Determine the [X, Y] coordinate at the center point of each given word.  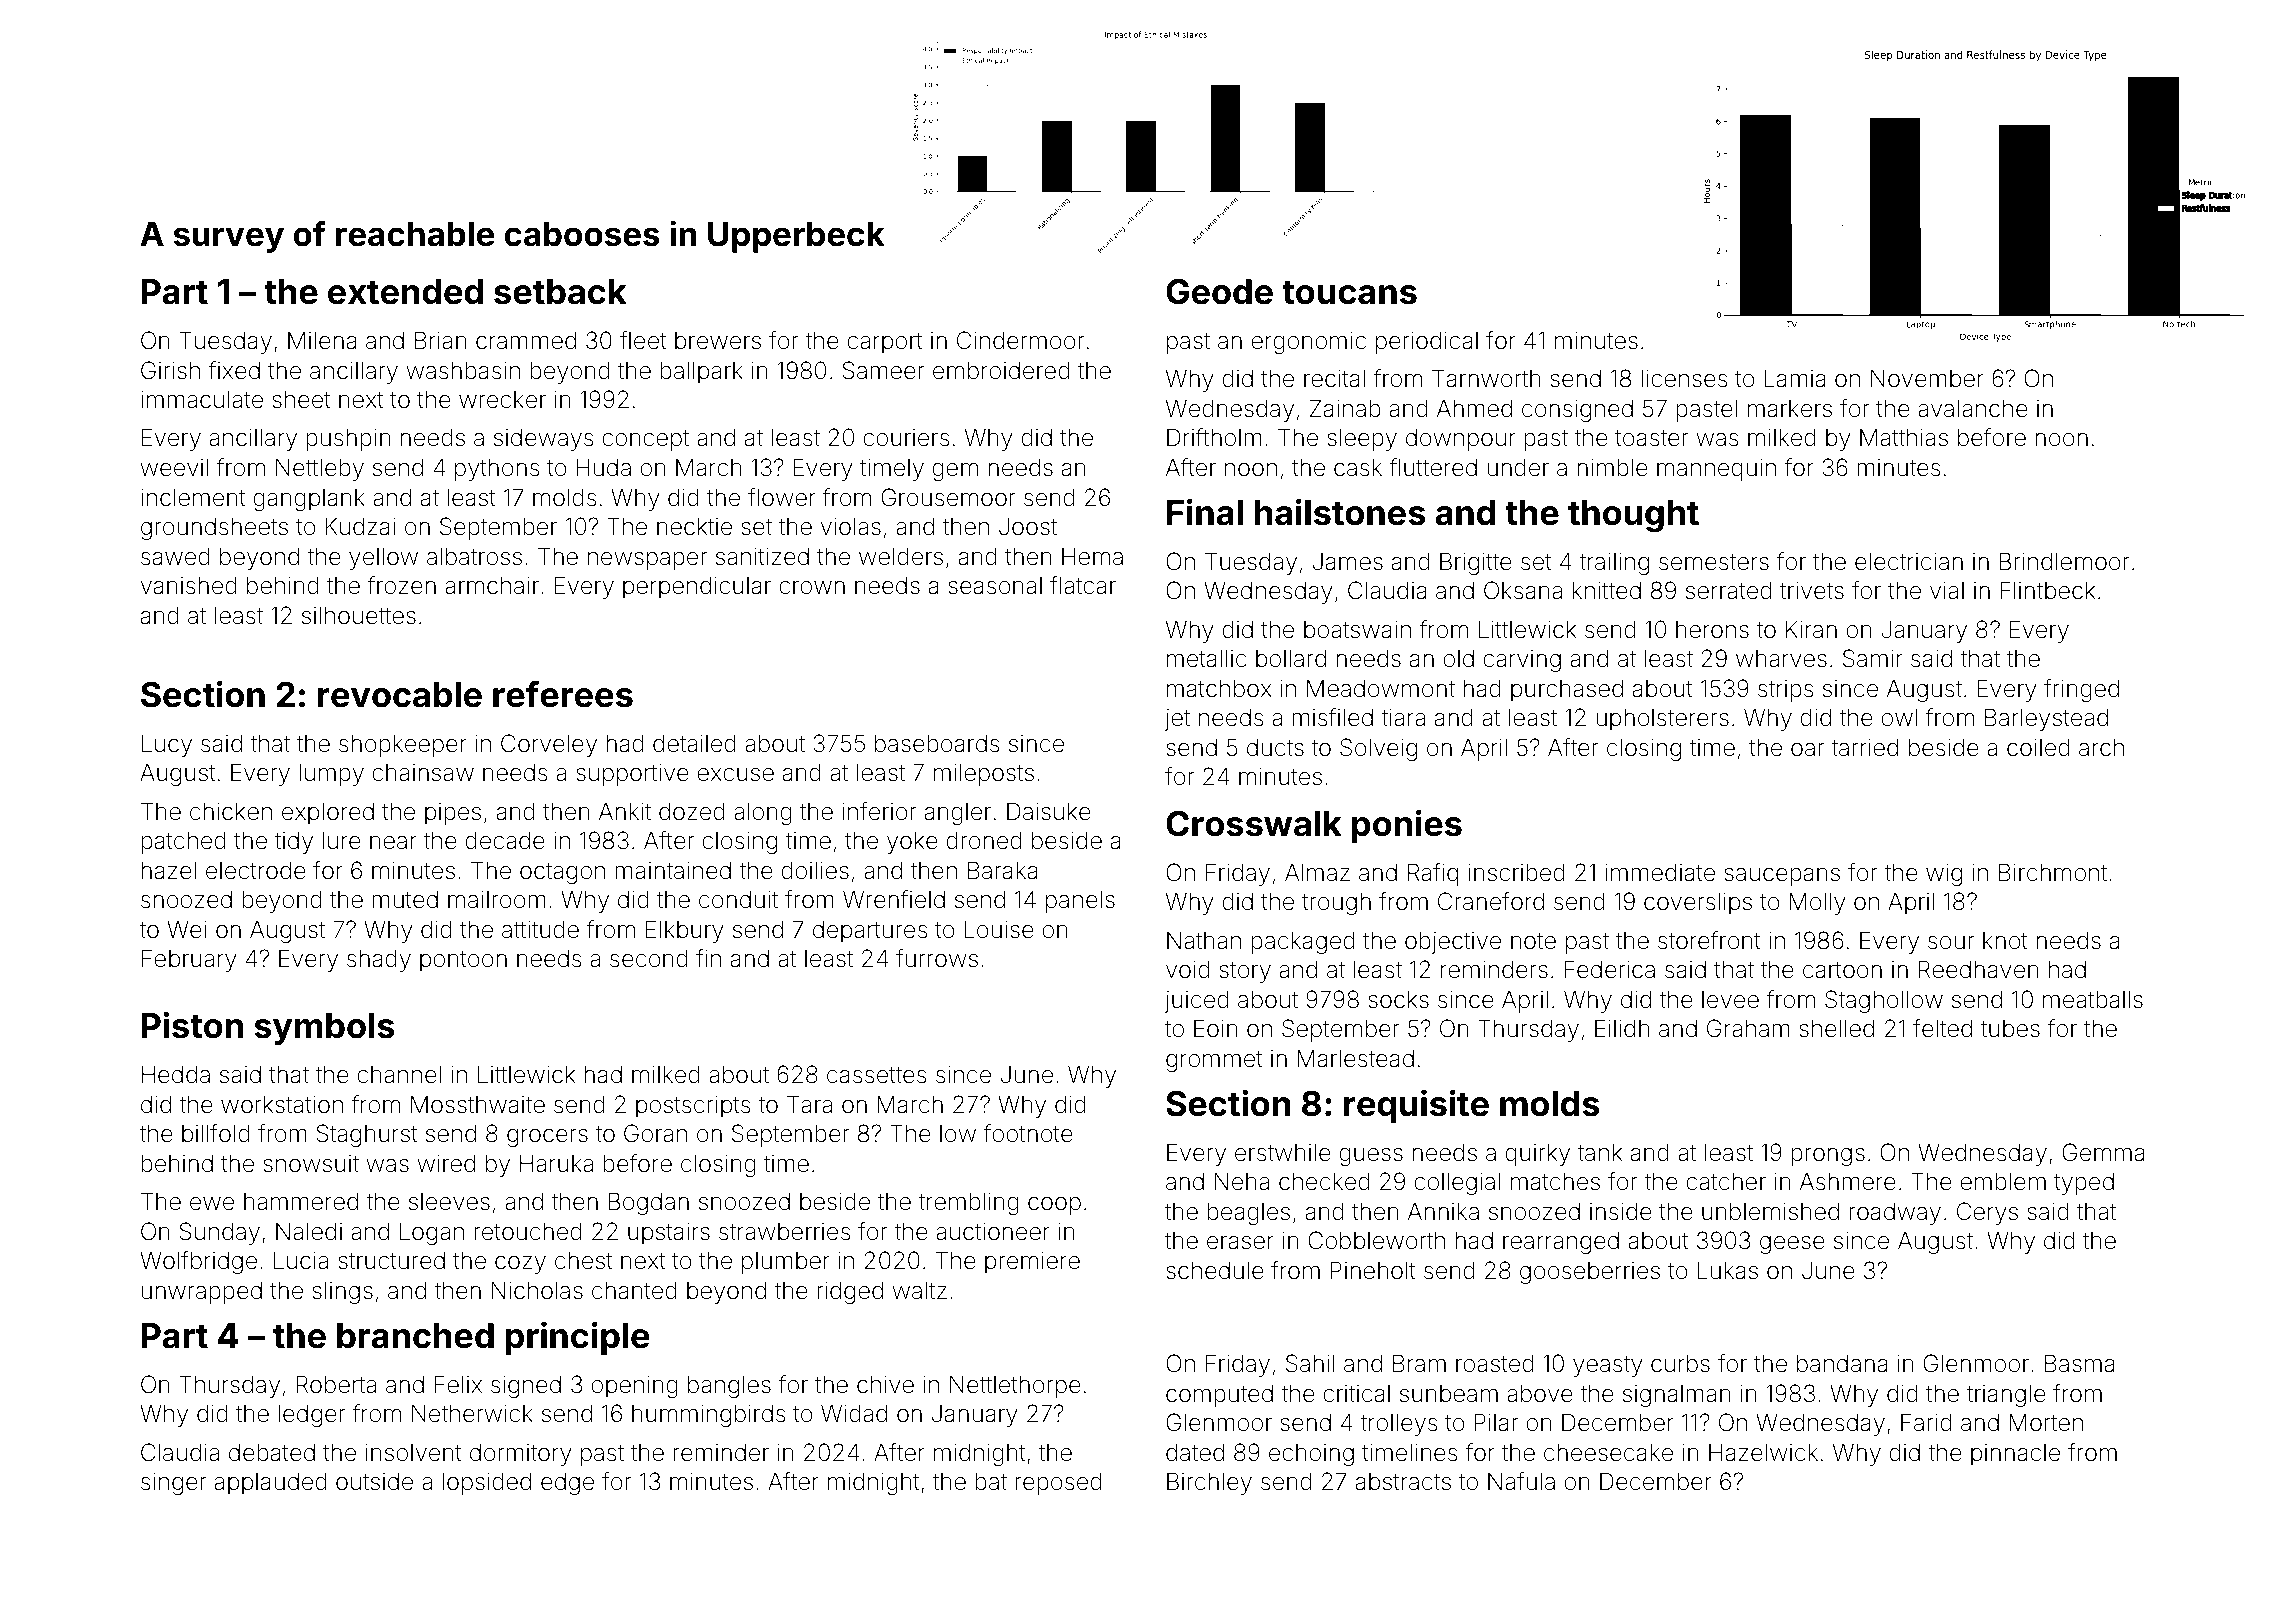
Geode [1219, 291]
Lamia [1795, 378]
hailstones [1340, 512]
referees [563, 694]
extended [405, 292]
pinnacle [2015, 1455]
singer [174, 1484]
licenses [1684, 378]
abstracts [1403, 1482]
